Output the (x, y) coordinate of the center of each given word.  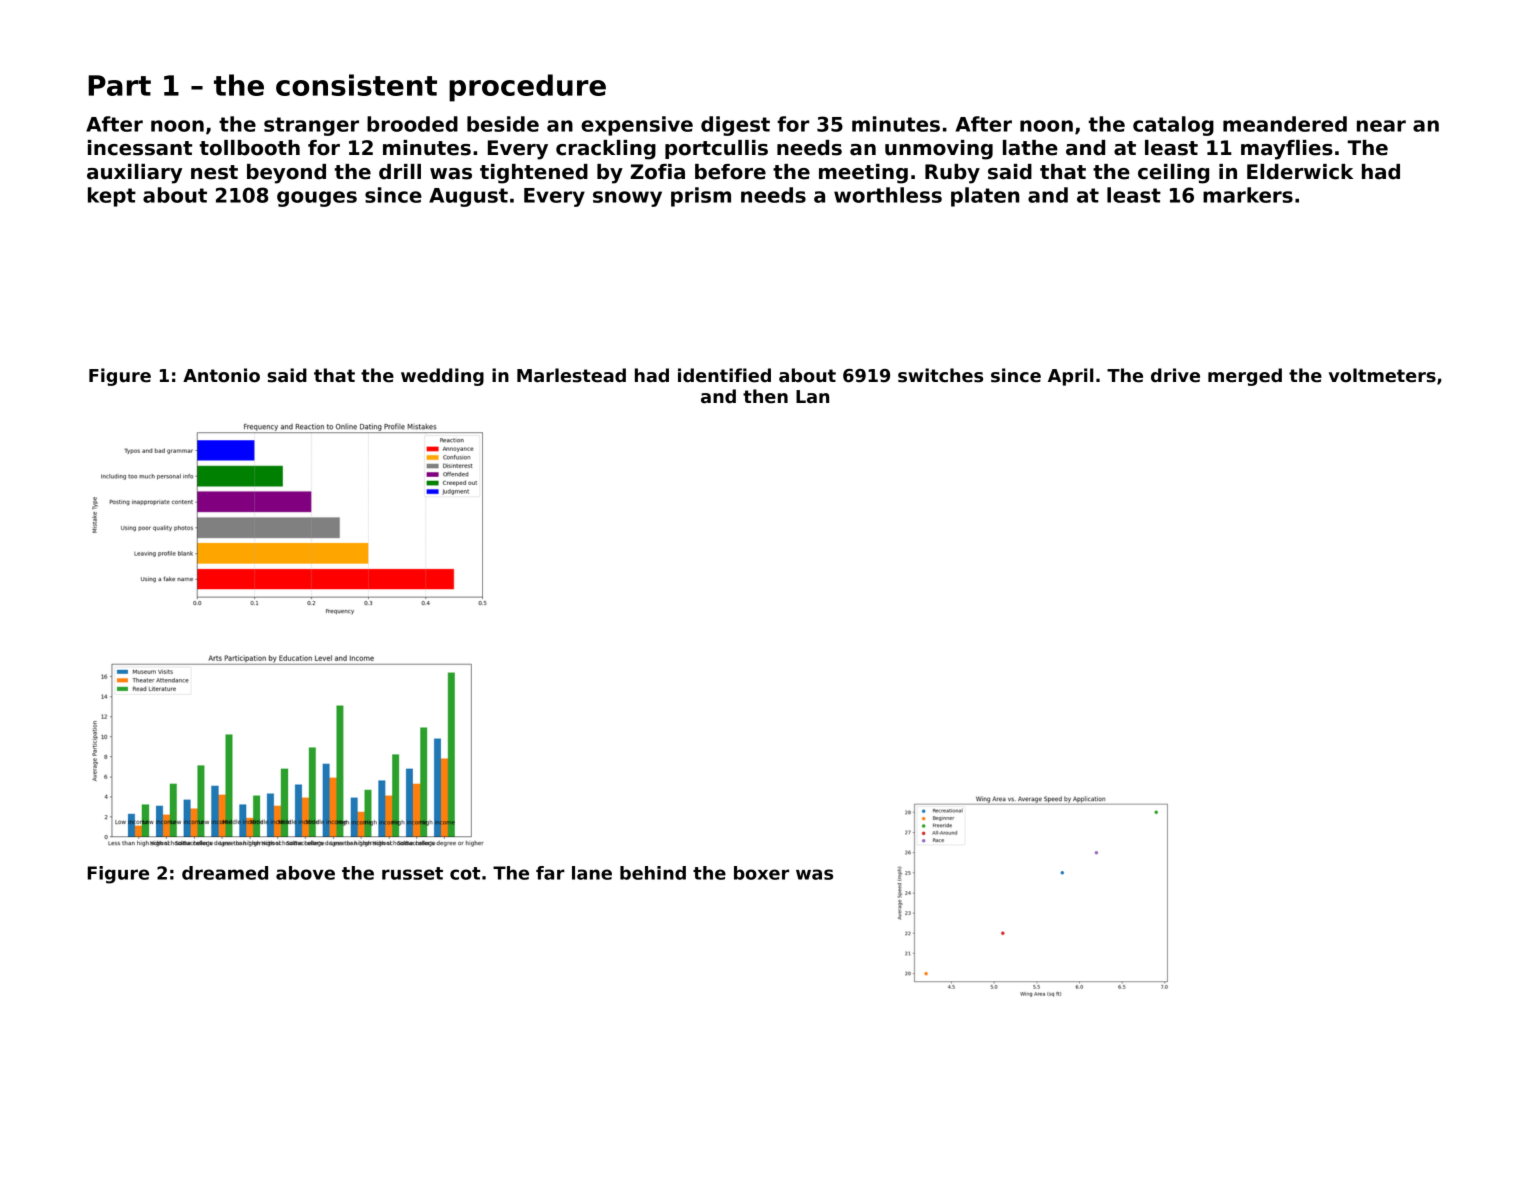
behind (653, 873)
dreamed (225, 873)
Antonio (221, 375)
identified (724, 375)
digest (735, 126)
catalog (1173, 126)
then (765, 396)
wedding (442, 377)
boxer (761, 873)
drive (1175, 375)
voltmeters (1382, 375)
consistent (356, 85)
